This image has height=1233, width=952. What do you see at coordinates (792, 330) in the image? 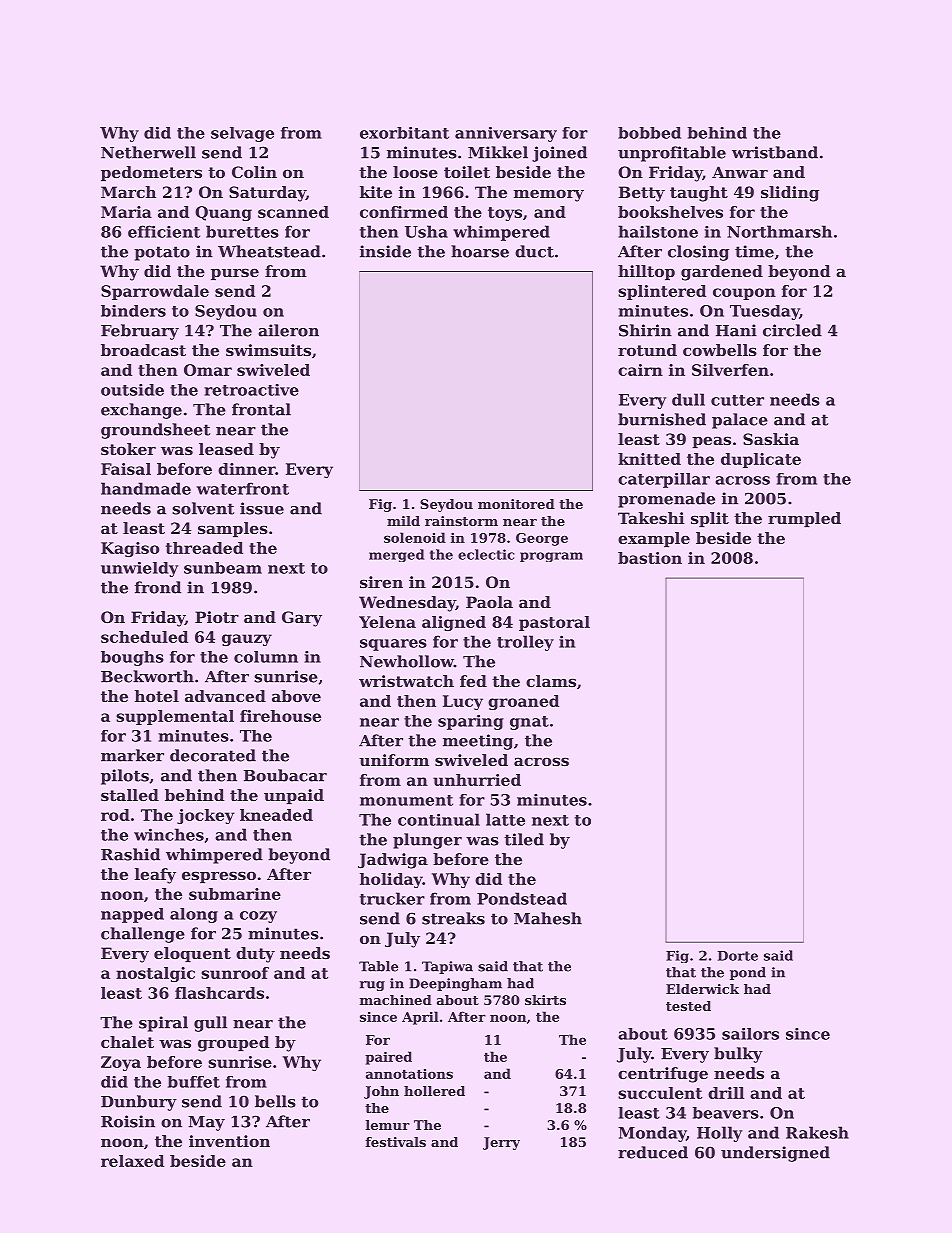
I see `circled` at bounding box center [792, 330].
